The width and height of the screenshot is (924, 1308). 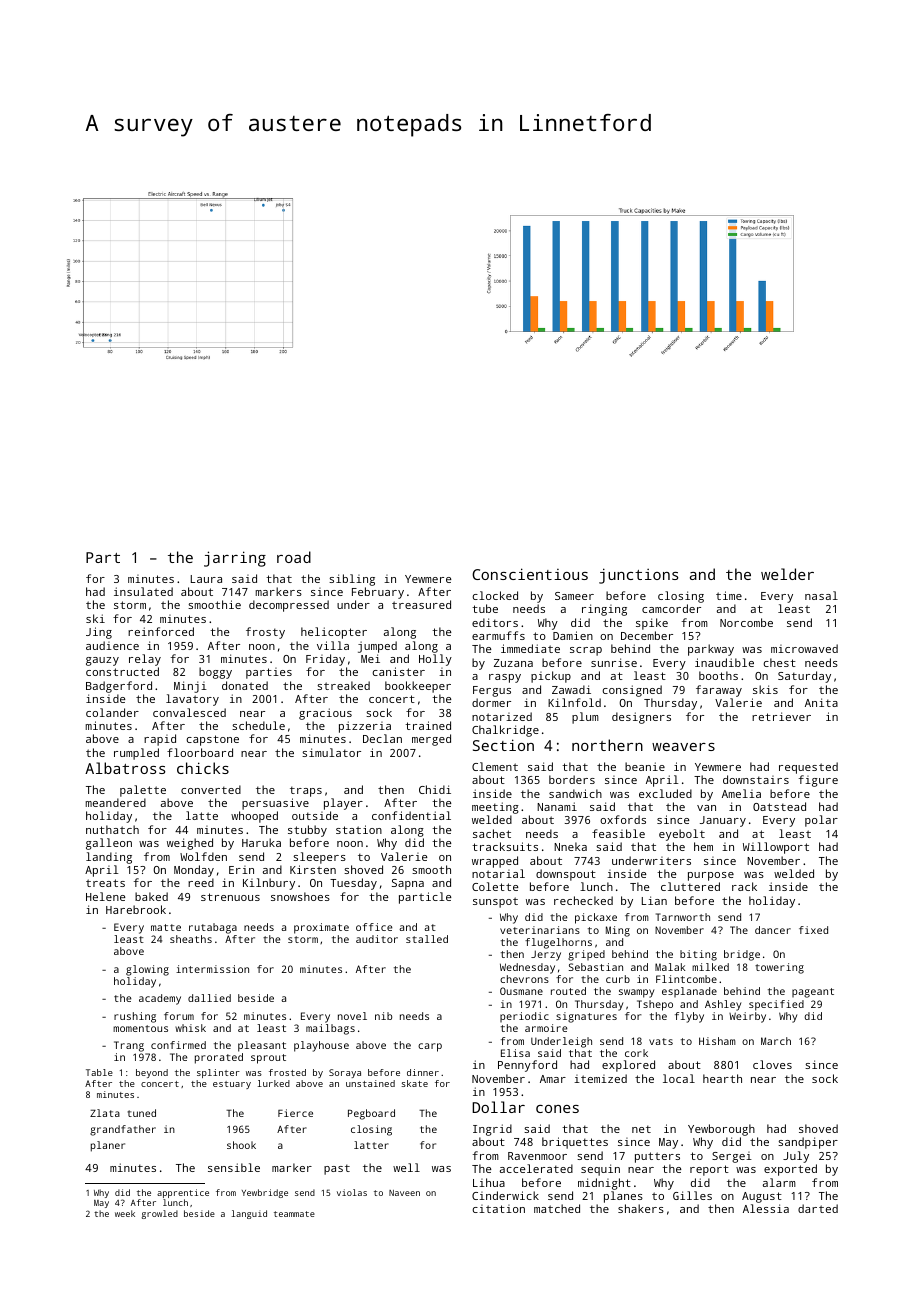 I want to click on auditor, so click(x=377, y=939).
